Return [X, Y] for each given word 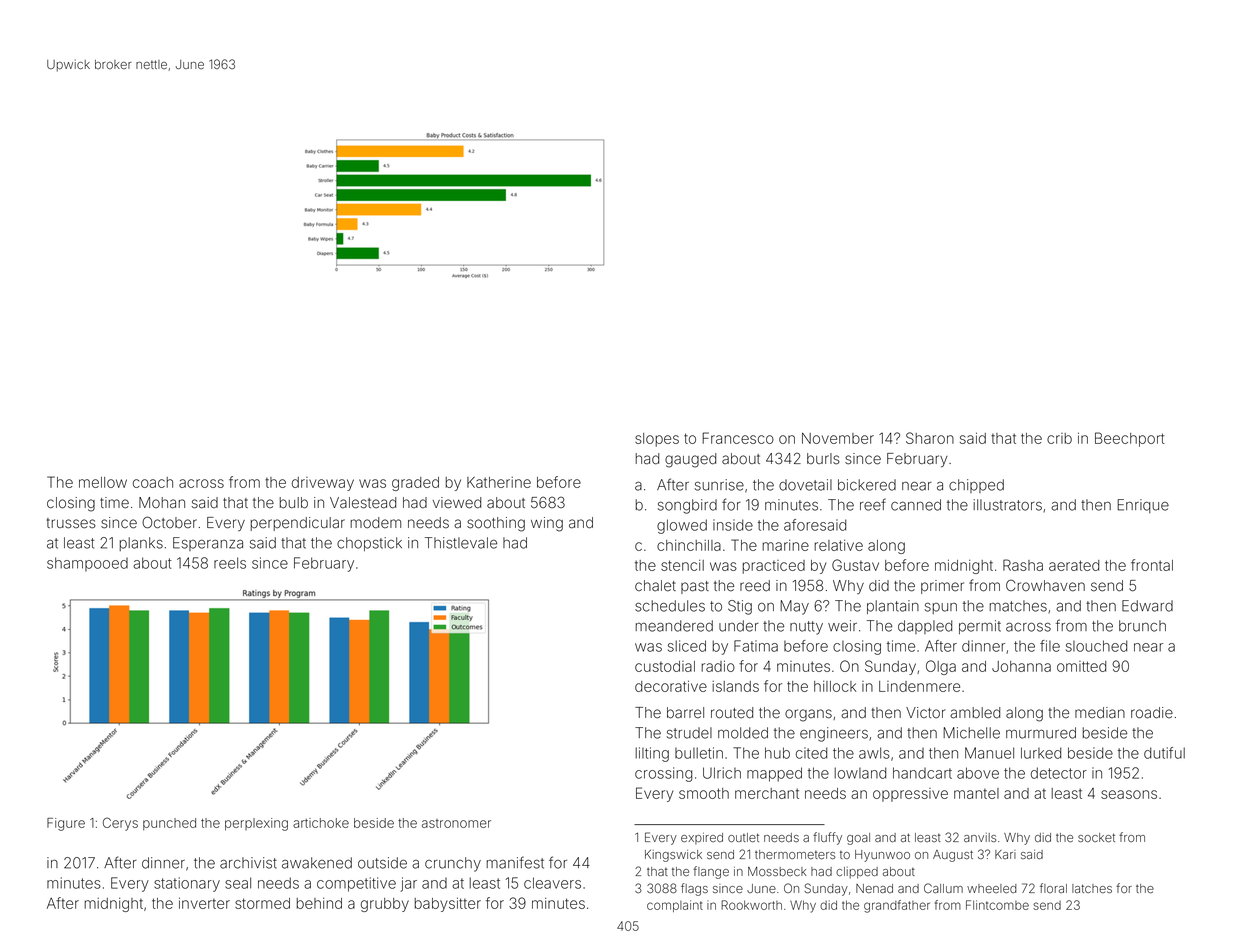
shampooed [87, 564]
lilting [652, 754]
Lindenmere [919, 686]
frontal [1152, 565]
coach [153, 482]
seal [238, 883]
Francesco [738, 438]
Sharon [930, 438]
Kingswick [673, 856]
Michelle [971, 733]
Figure [66, 824]
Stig [740, 607]
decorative [671, 686]
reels [230, 563]
